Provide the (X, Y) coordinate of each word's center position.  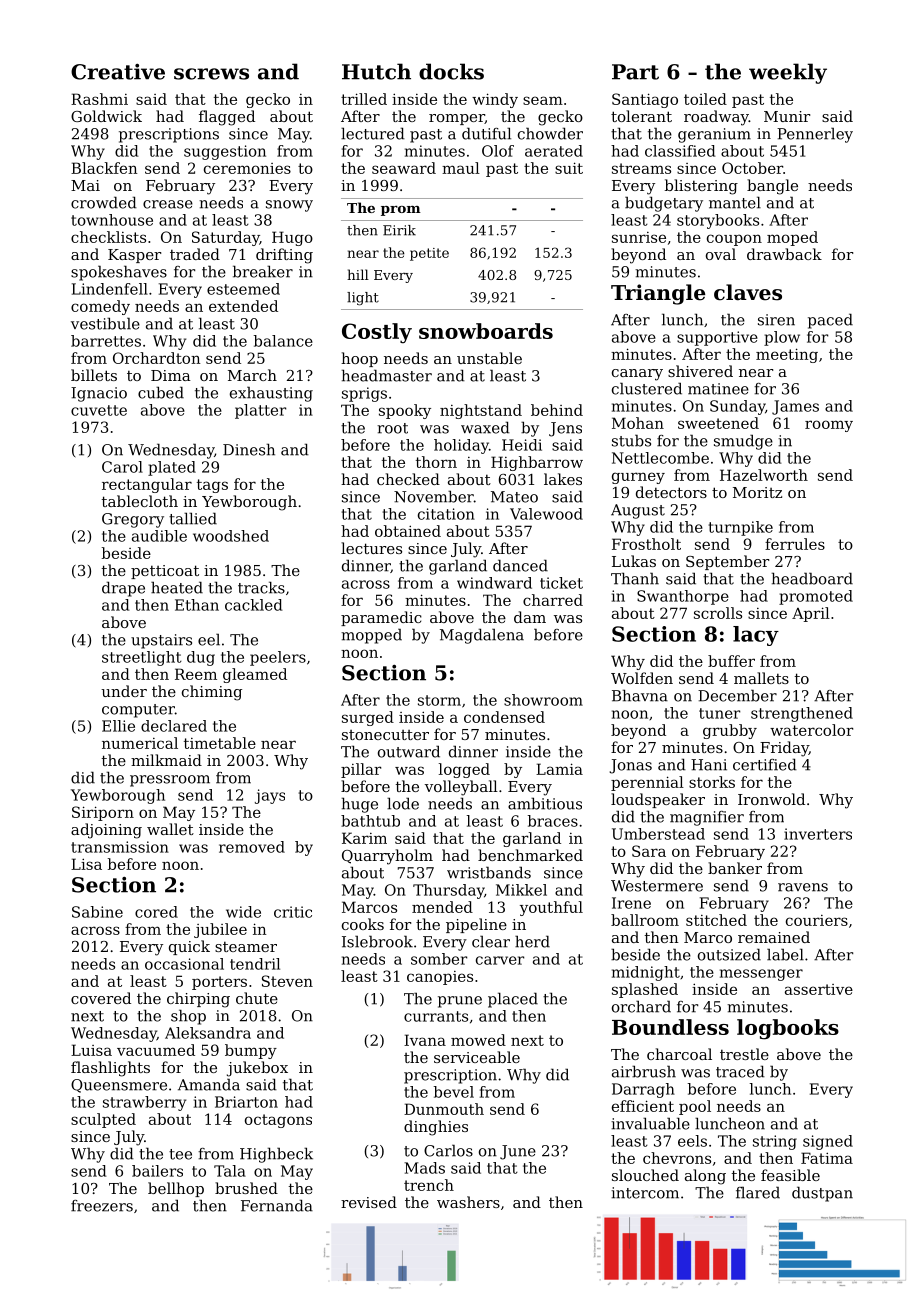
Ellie (118, 726)
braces (553, 821)
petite (429, 254)
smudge (743, 442)
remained (774, 937)
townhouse (112, 220)
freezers (102, 1206)
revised (369, 1202)
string (775, 1142)
